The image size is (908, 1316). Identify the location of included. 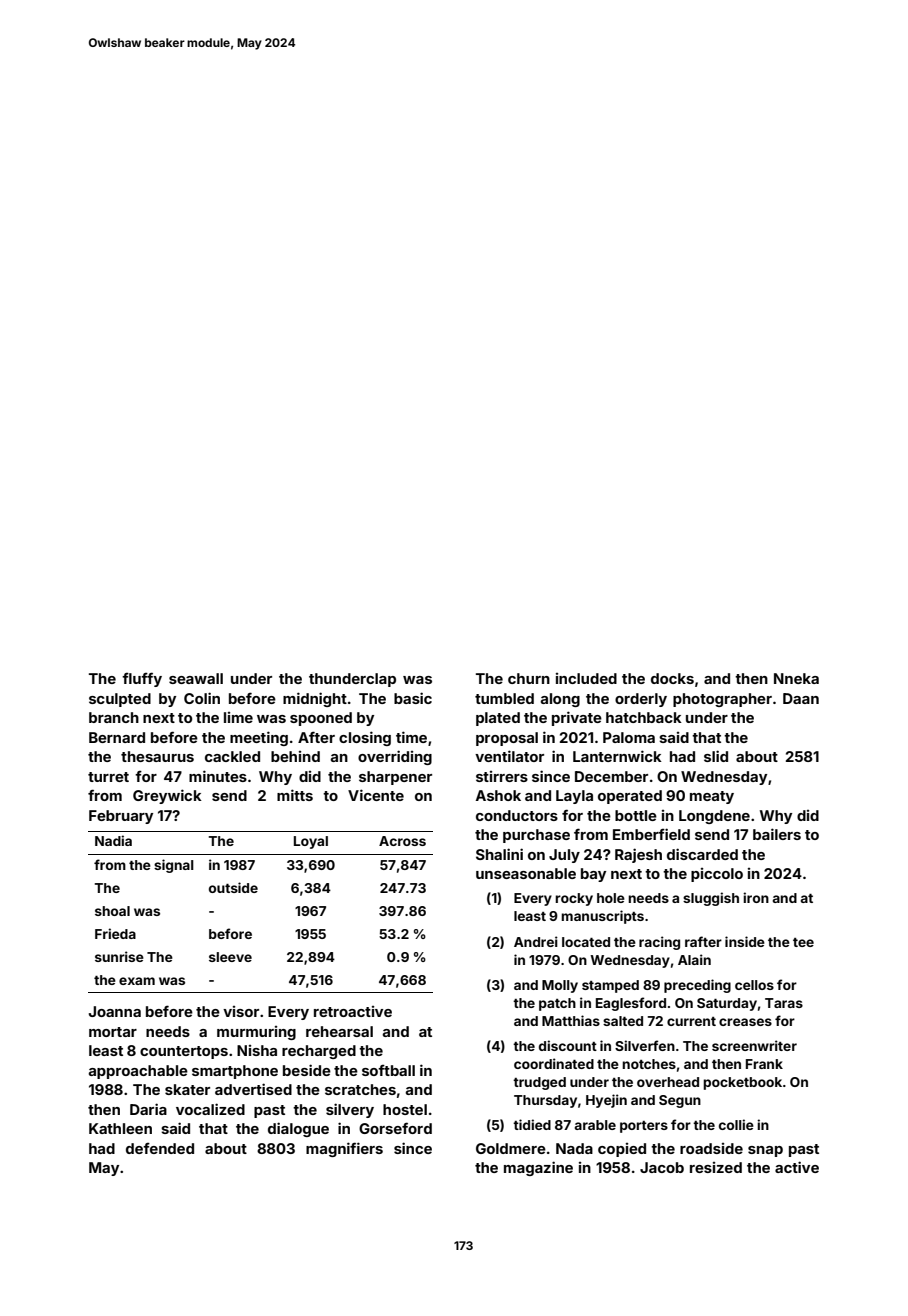
(586, 678).
